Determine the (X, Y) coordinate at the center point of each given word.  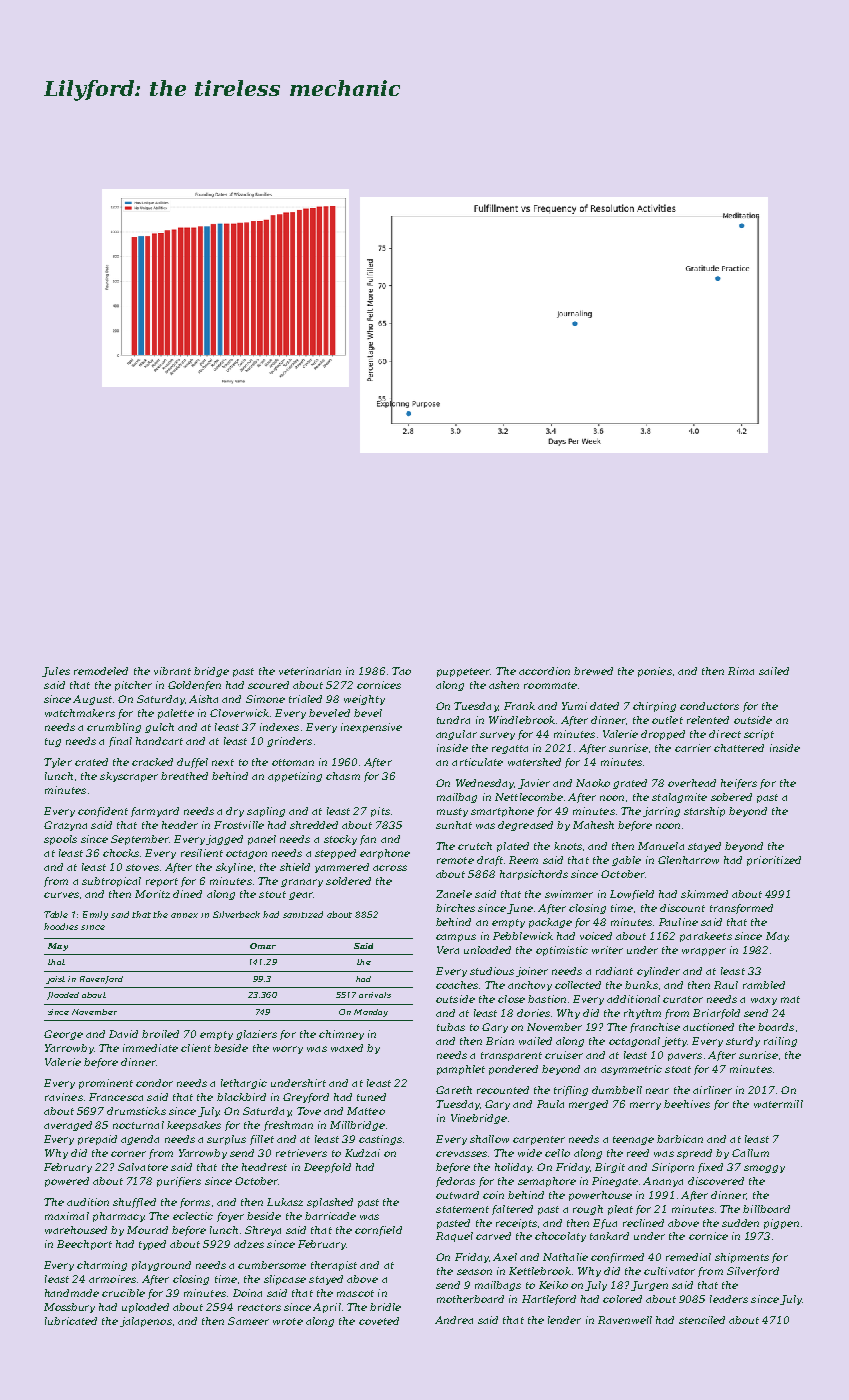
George (63, 1035)
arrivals (375, 995)
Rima (741, 671)
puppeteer (464, 672)
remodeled (101, 671)
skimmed (704, 894)
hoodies (61, 926)
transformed (741, 909)
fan (368, 840)
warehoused (76, 1230)
